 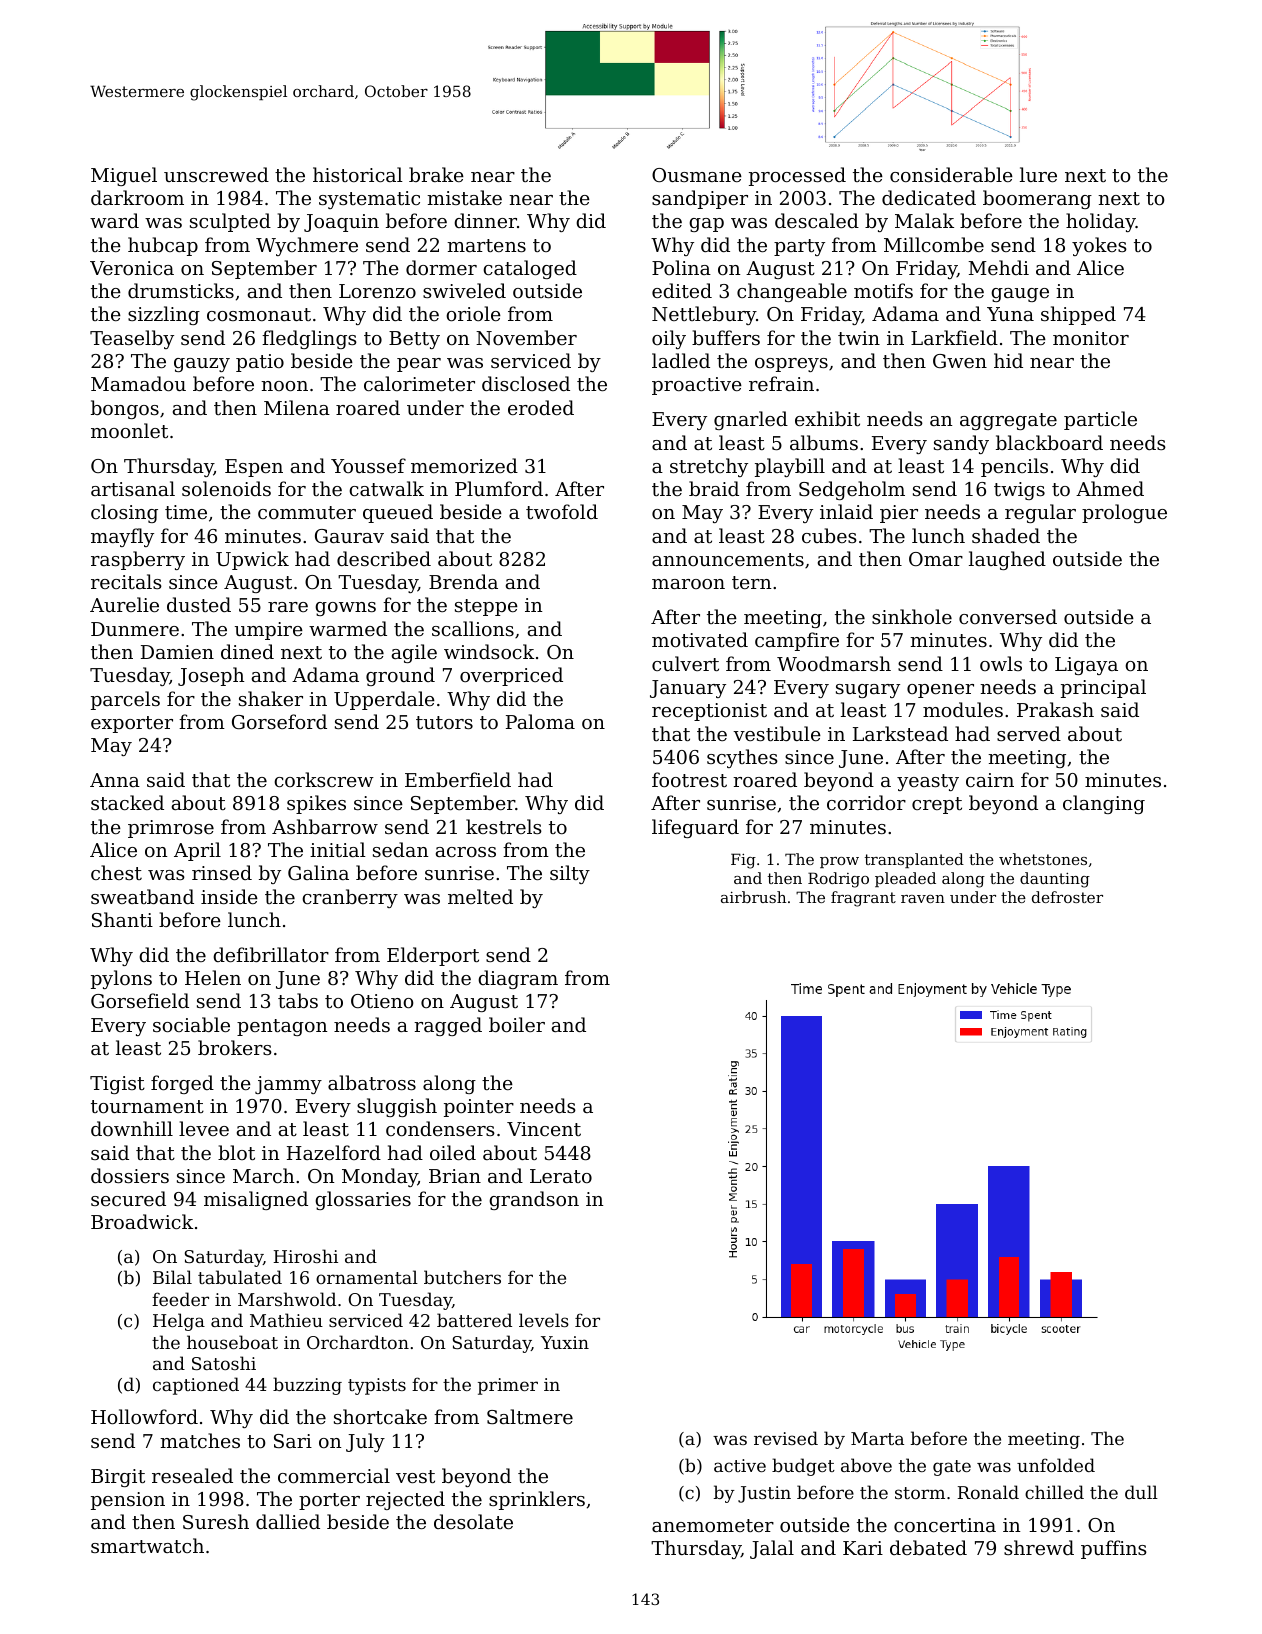 I want to click on holiday, so click(x=1101, y=222).
